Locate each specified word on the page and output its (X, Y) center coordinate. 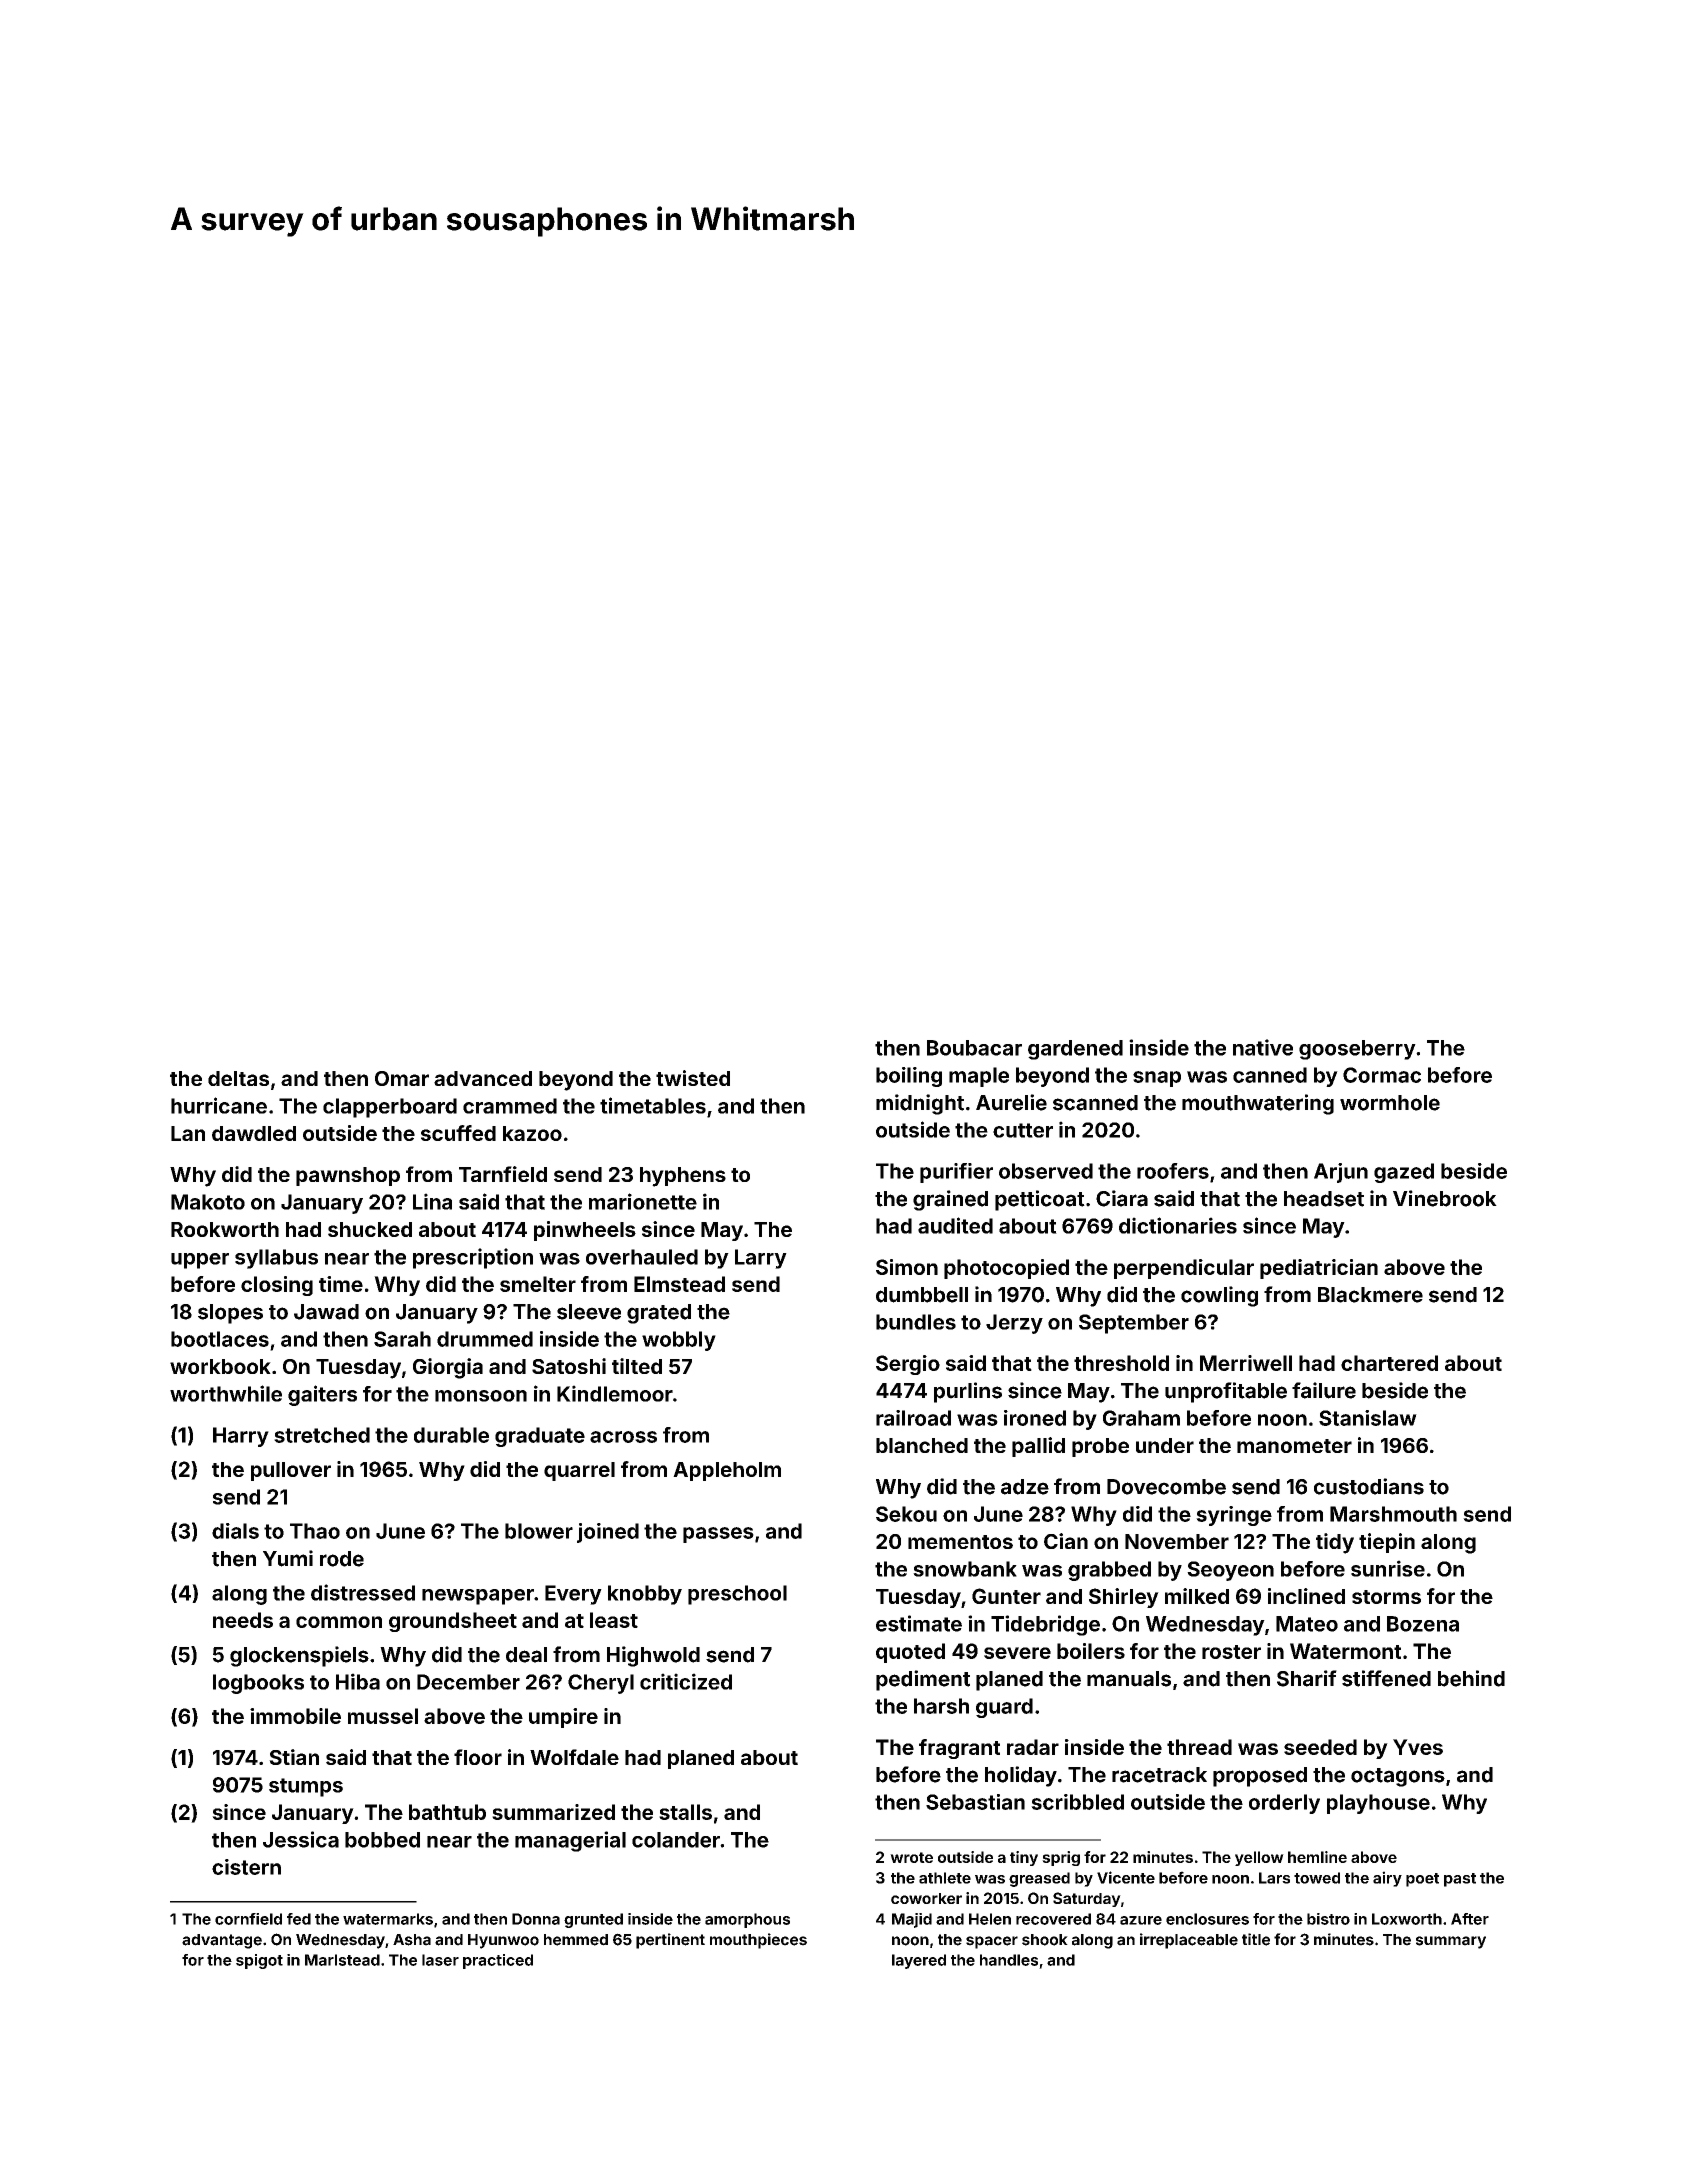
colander (676, 1840)
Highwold (653, 1656)
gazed (1404, 1173)
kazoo (532, 1133)
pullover (291, 1471)
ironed (1035, 1418)
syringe (1234, 1516)
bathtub (447, 1812)
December (468, 1682)
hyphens (683, 1177)
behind (1471, 1678)
